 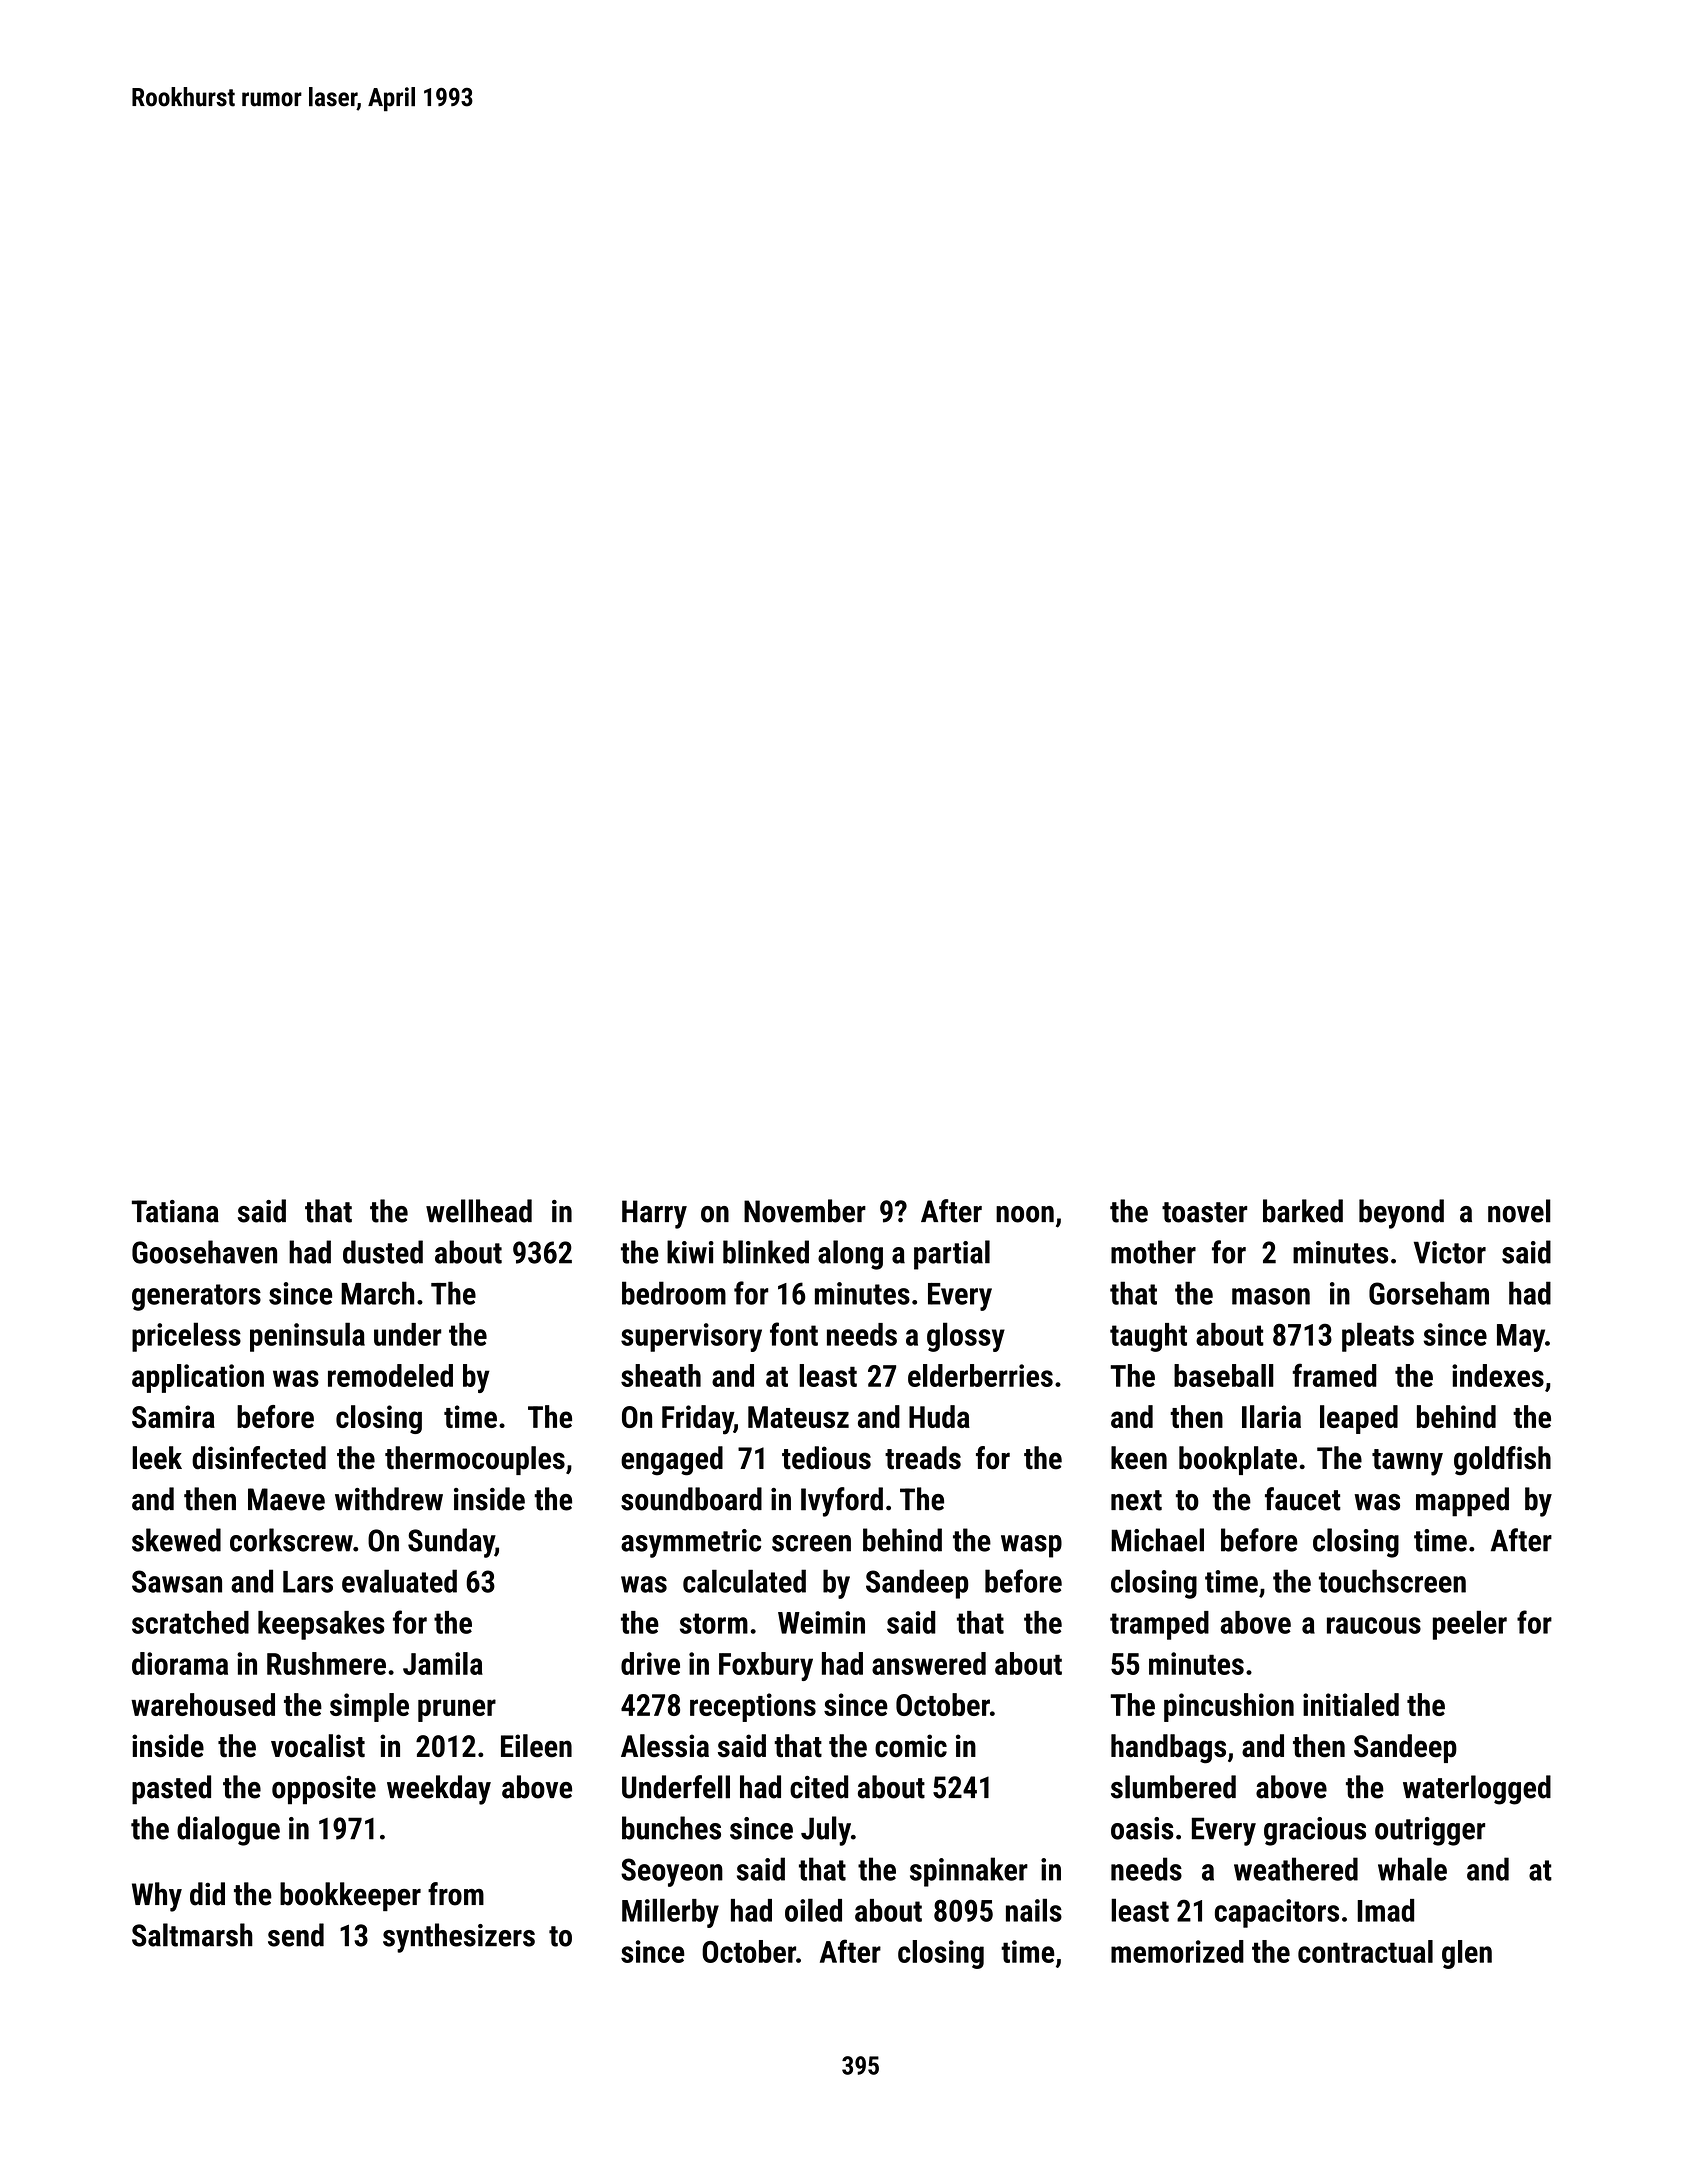 I want to click on Saltmarsh, so click(x=192, y=1935).
